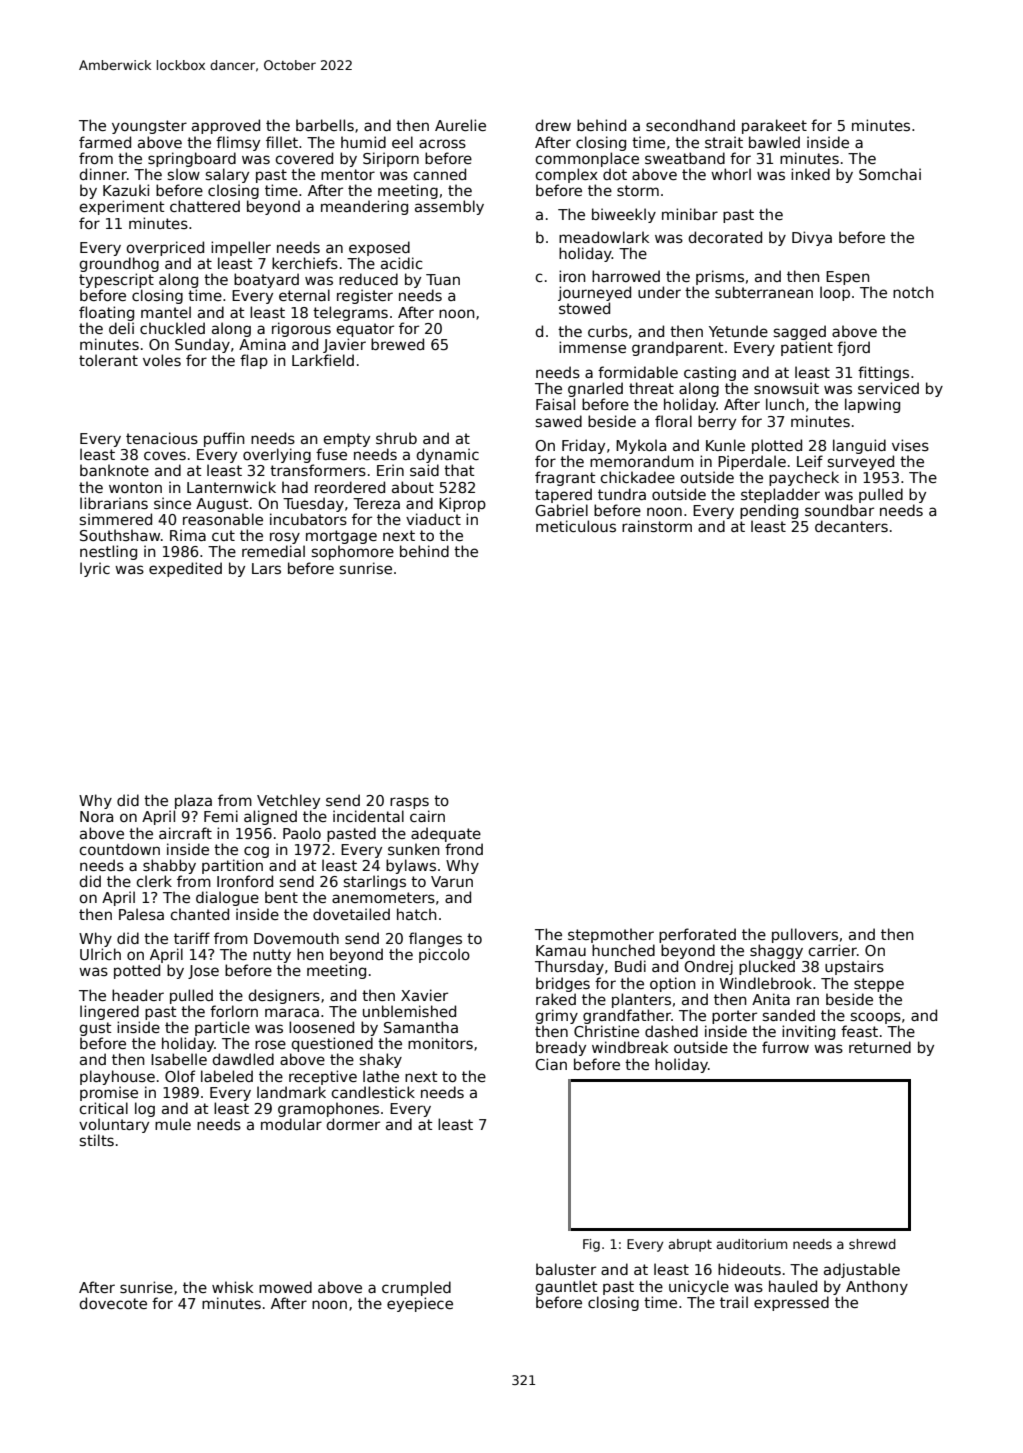 The height and width of the page is (1453, 1023). I want to click on pullovers, so click(805, 935).
